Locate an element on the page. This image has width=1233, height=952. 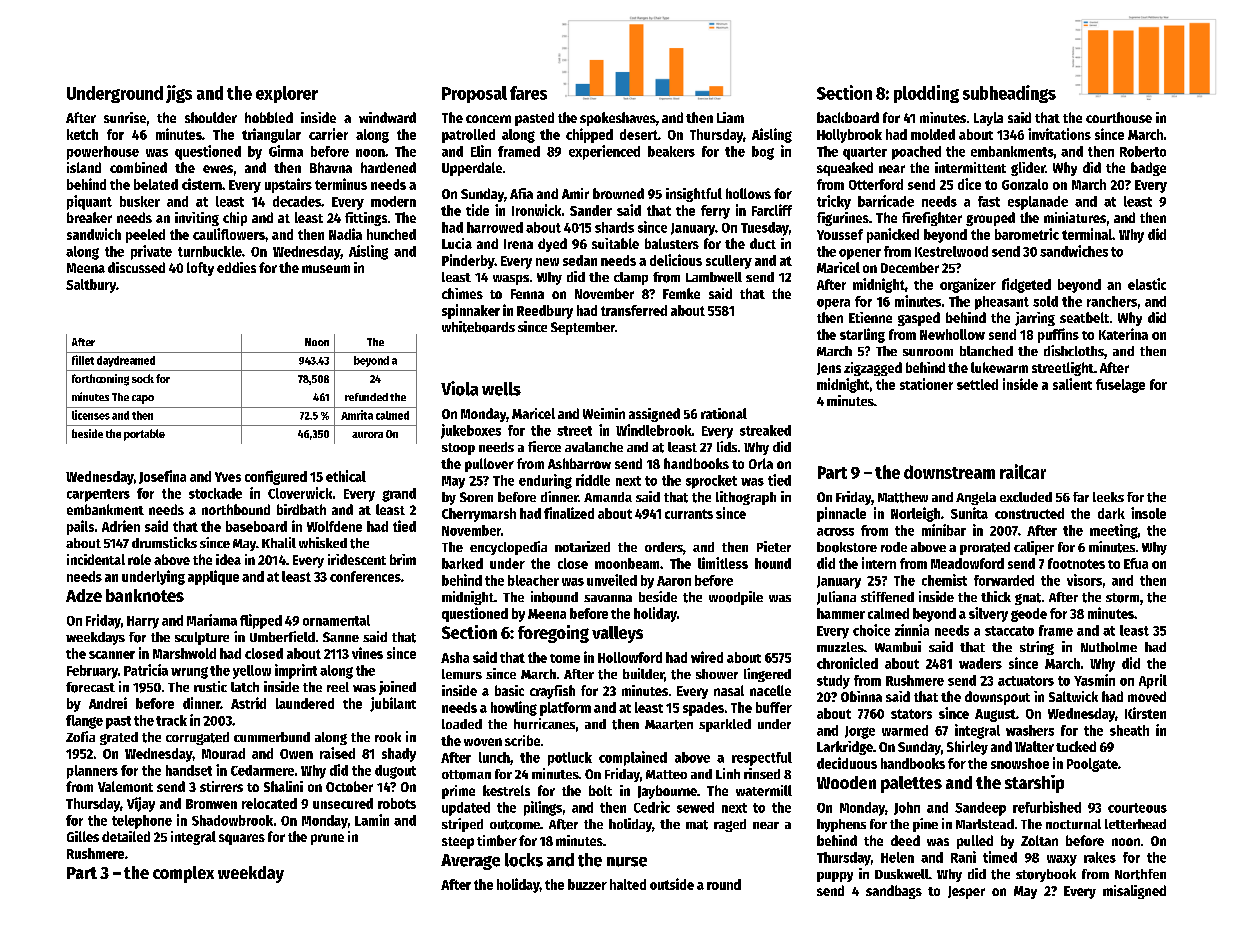
seatbelt is located at coordinates (1084, 317).
